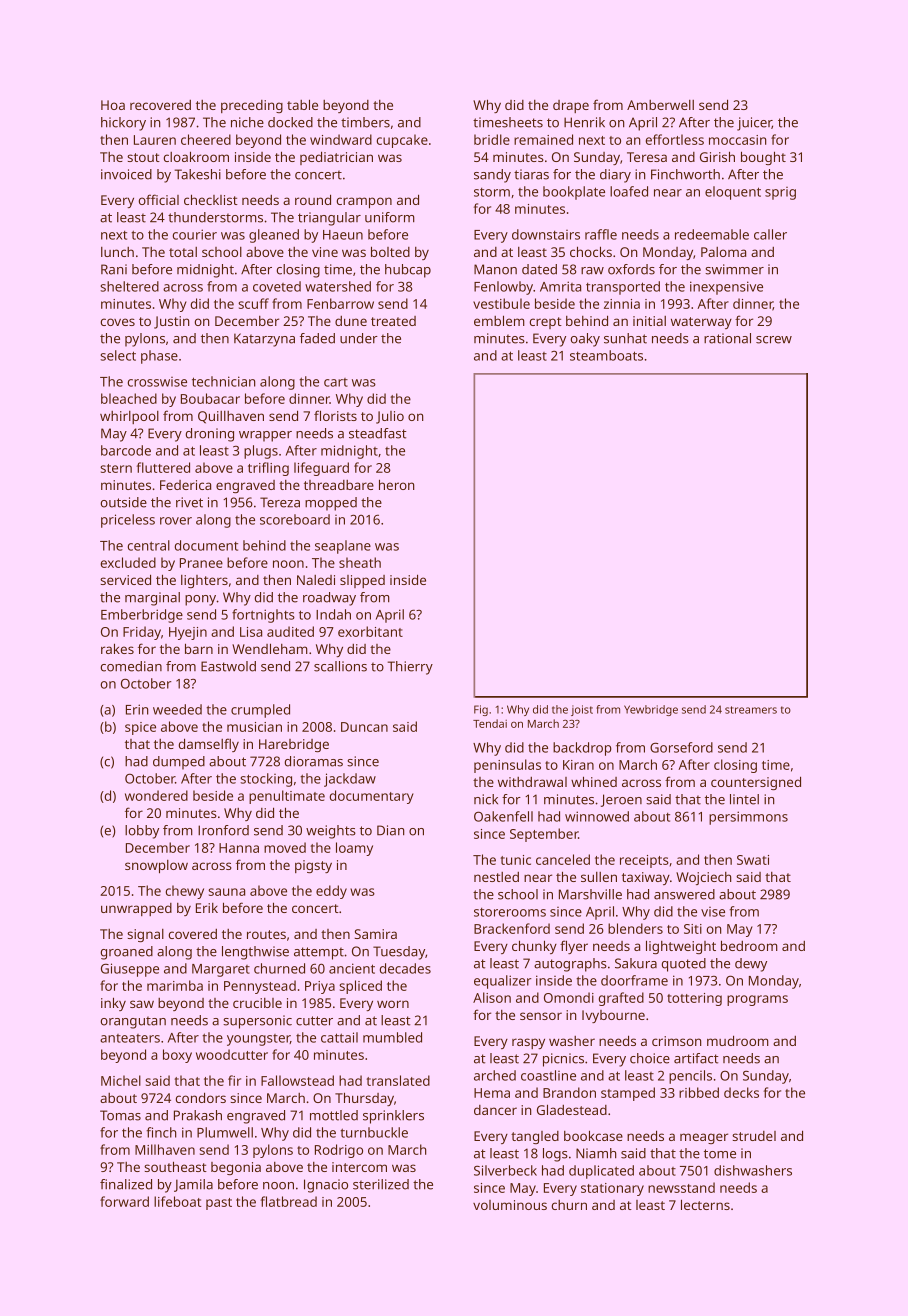 Image resolution: width=908 pixels, height=1316 pixels. Describe the element at coordinates (751, 710) in the screenshot. I see `streamers` at that location.
